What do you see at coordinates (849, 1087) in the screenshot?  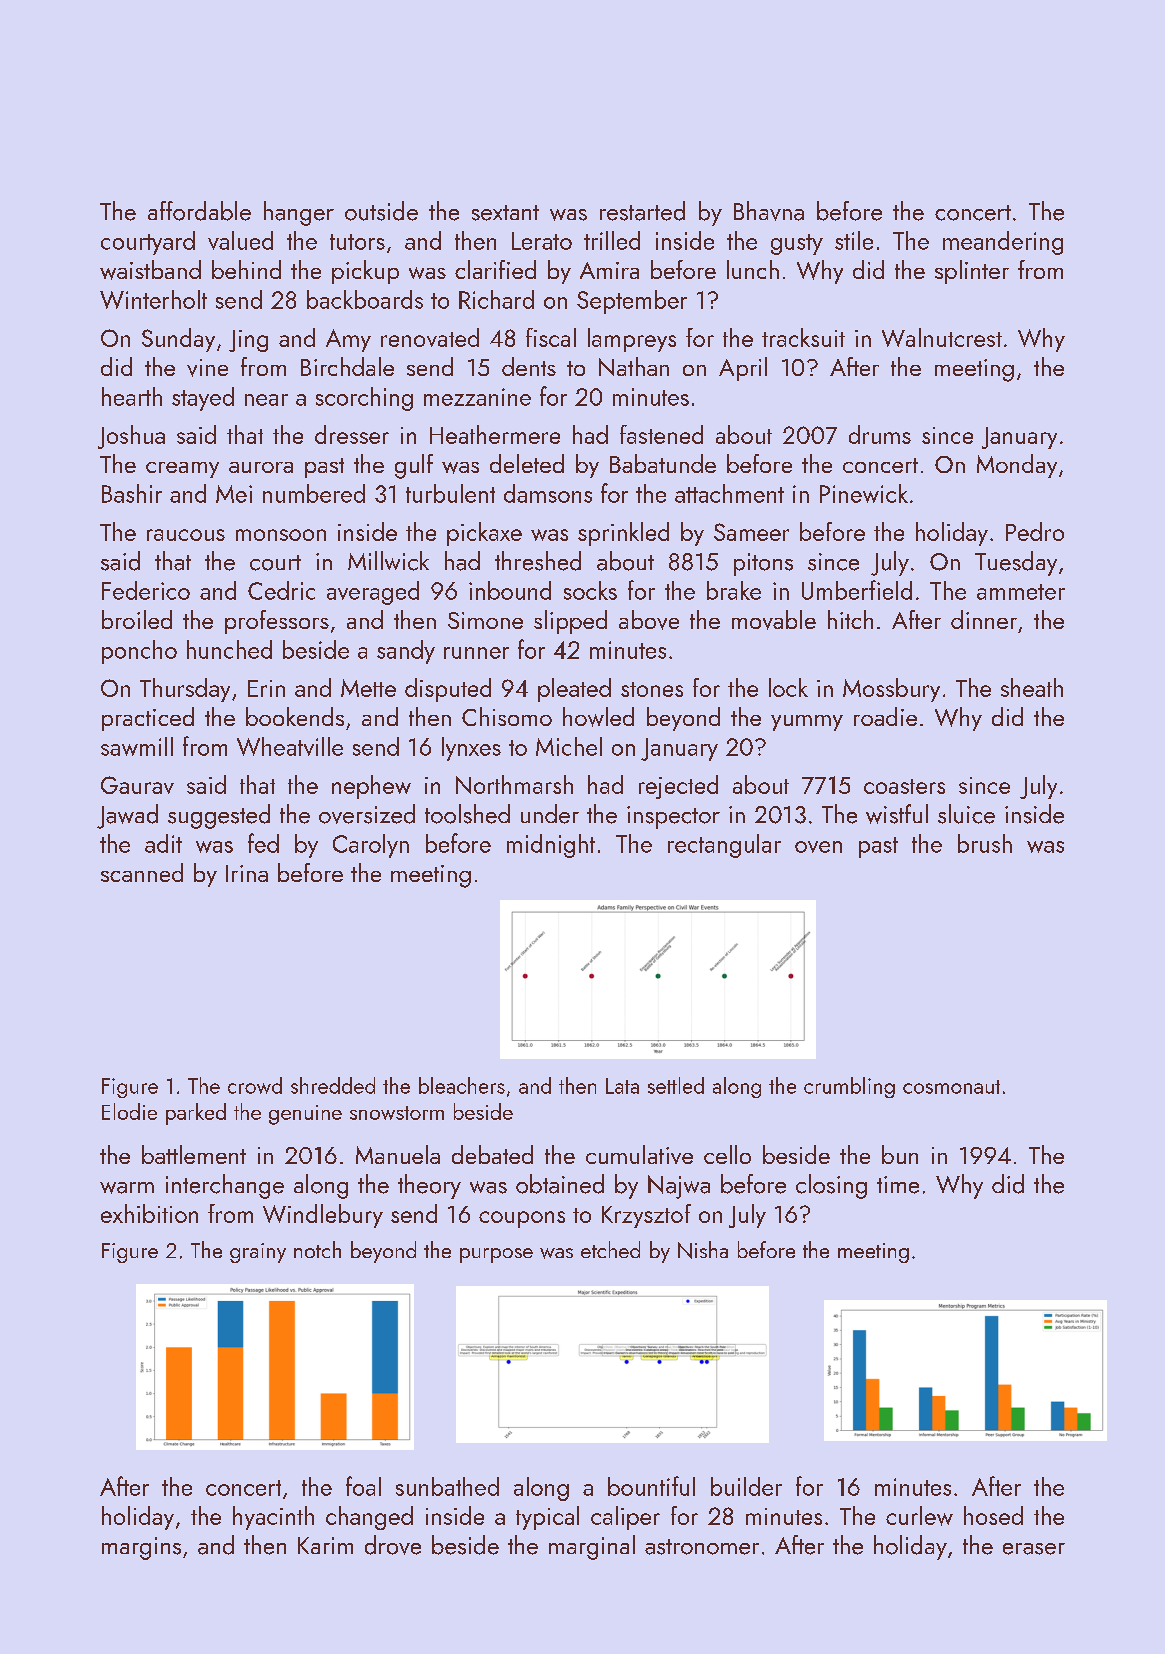 I see `crumbling` at bounding box center [849, 1087].
